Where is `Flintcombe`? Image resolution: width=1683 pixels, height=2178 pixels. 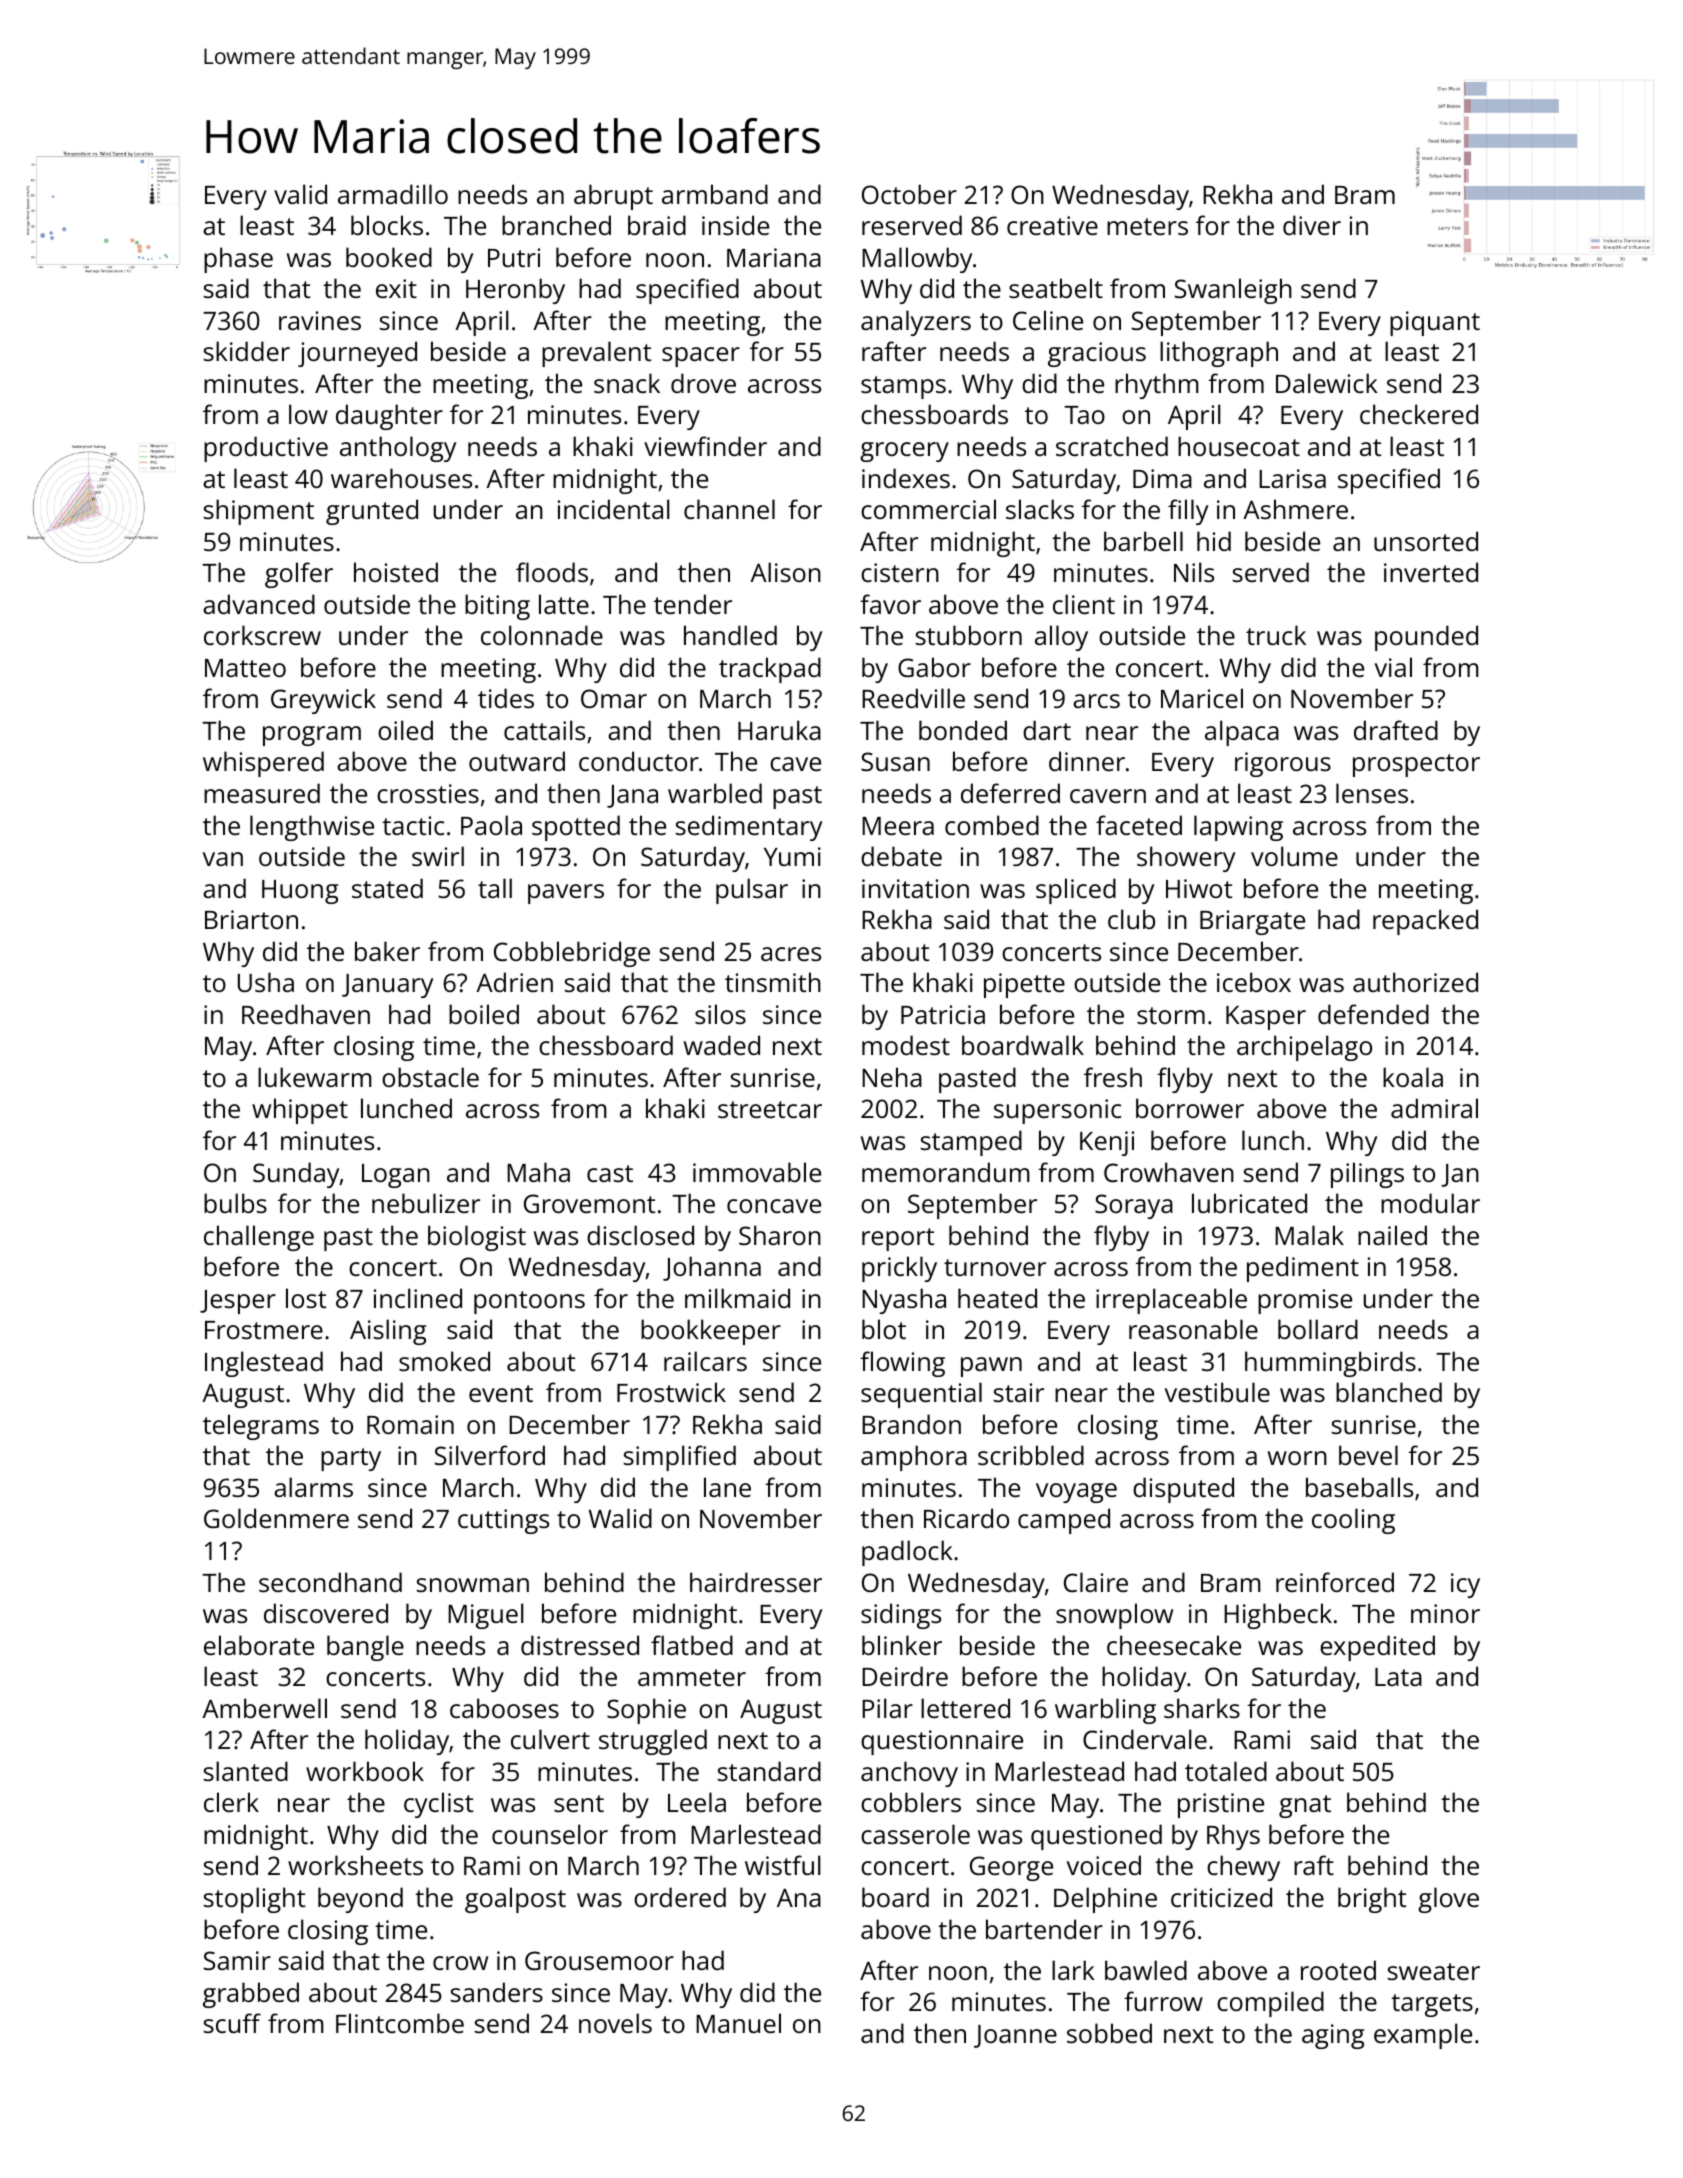 Flintcombe is located at coordinates (400, 2023).
